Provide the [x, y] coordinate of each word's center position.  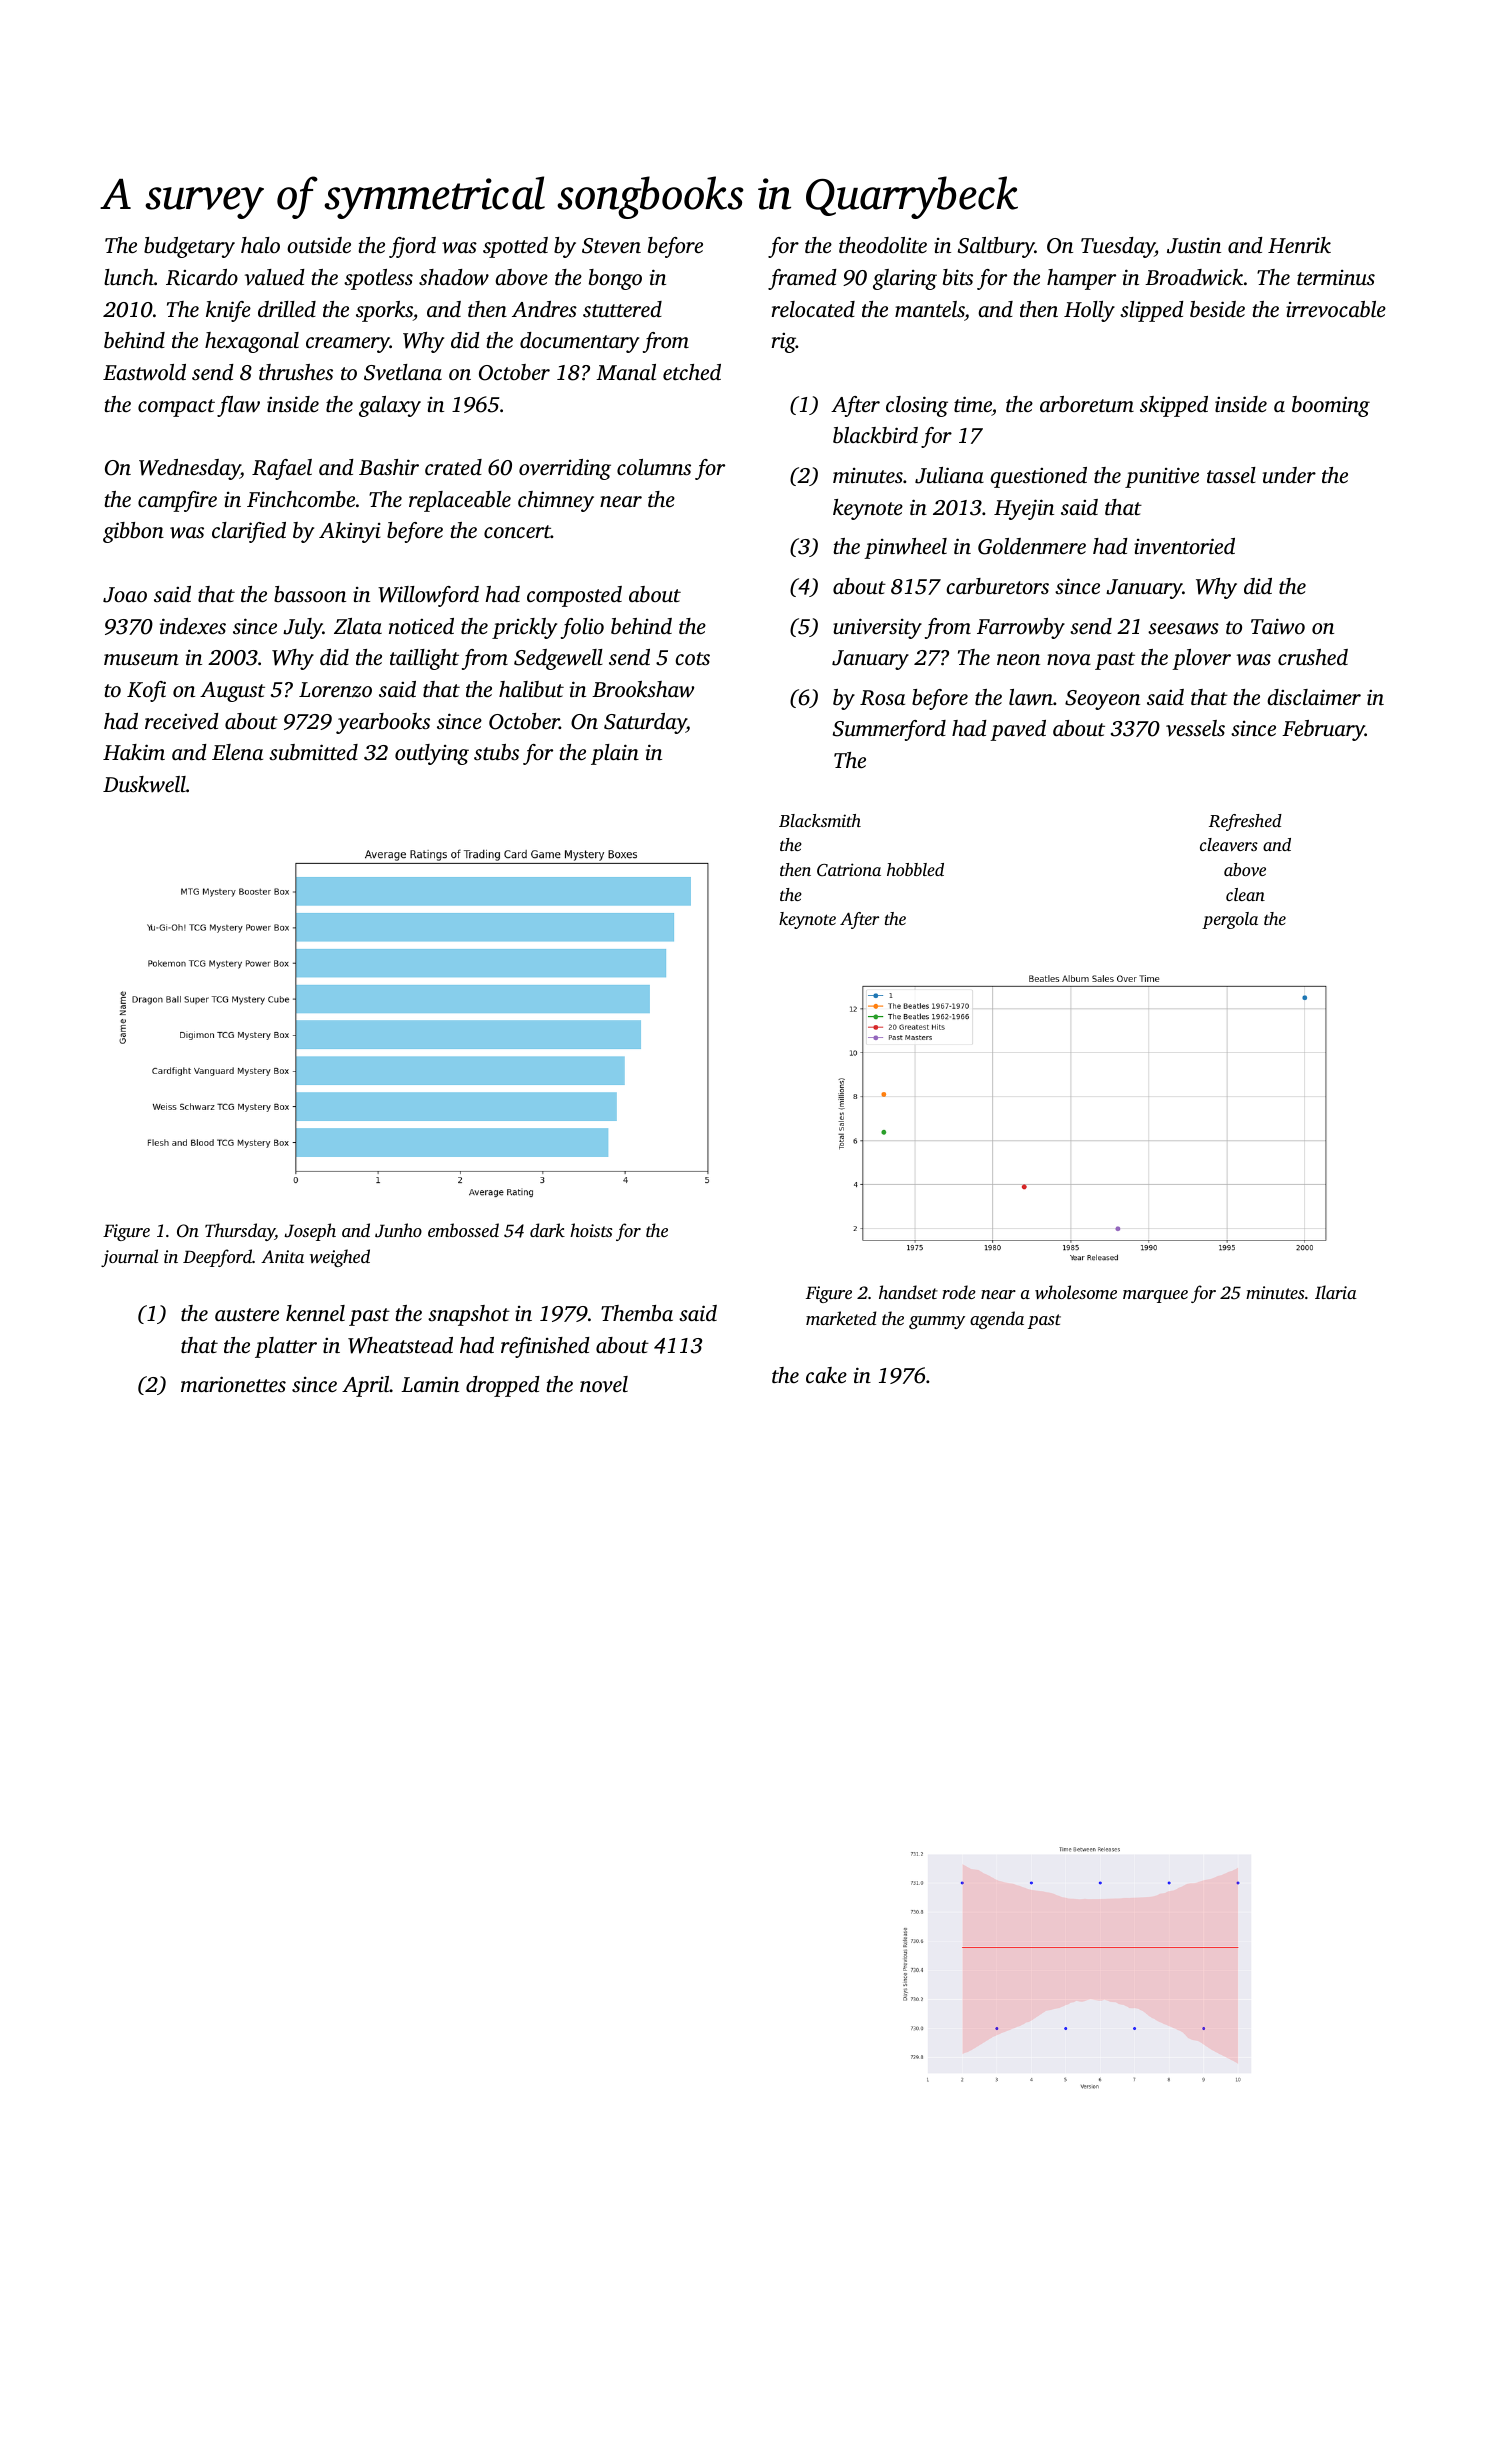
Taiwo [1278, 626]
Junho [398, 1230]
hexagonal [252, 342]
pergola [1230, 920]
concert [517, 531]
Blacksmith [820, 820]
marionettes [233, 1384]
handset [908, 1292]
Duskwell [144, 784]
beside [1217, 309]
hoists [591, 1230]
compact [176, 408]
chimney [556, 501]
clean [1245, 894]
